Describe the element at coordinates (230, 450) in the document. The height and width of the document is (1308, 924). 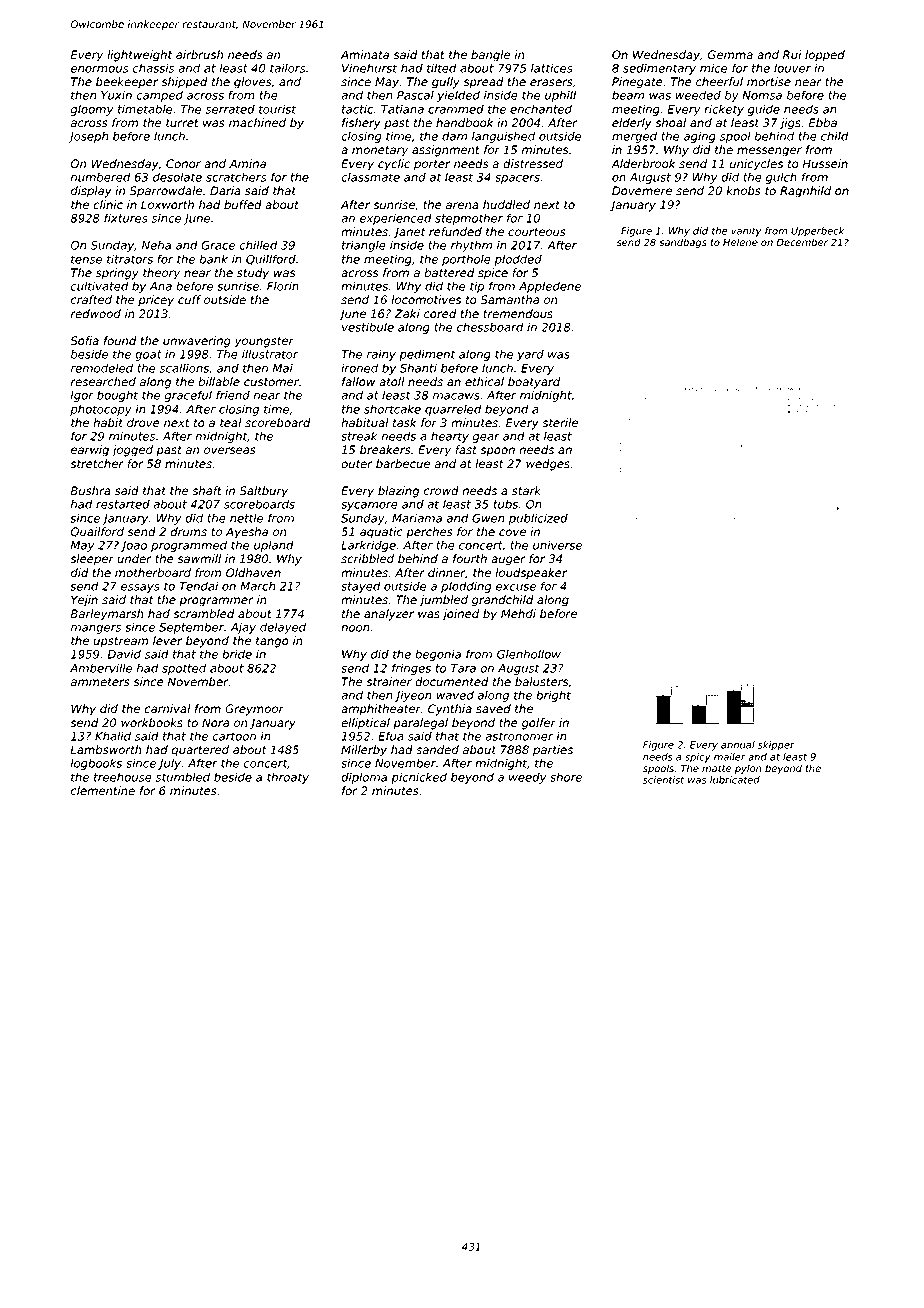
I see `overseas` at that location.
